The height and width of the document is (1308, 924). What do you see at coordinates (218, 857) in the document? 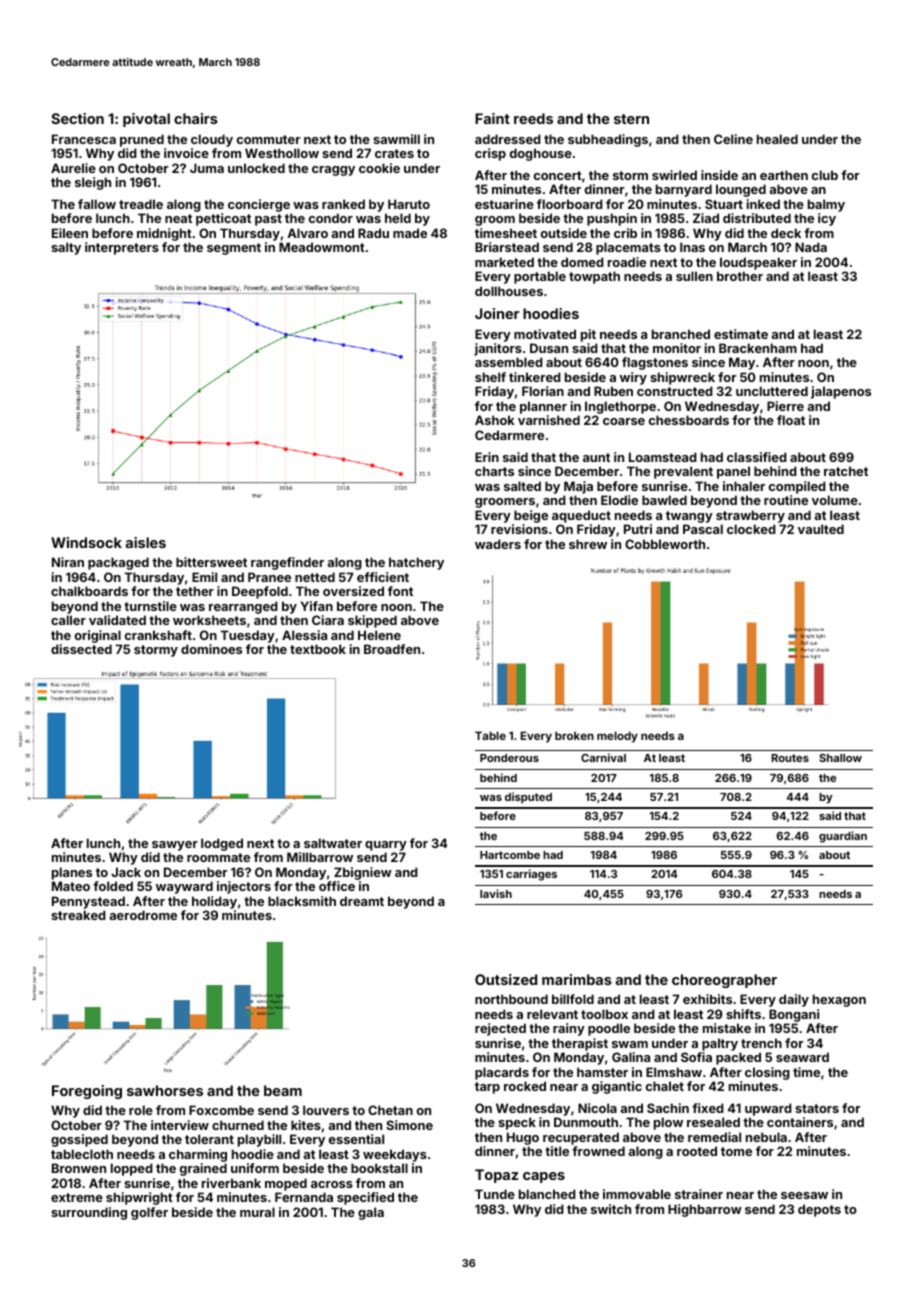
I see `roommate` at bounding box center [218, 857].
